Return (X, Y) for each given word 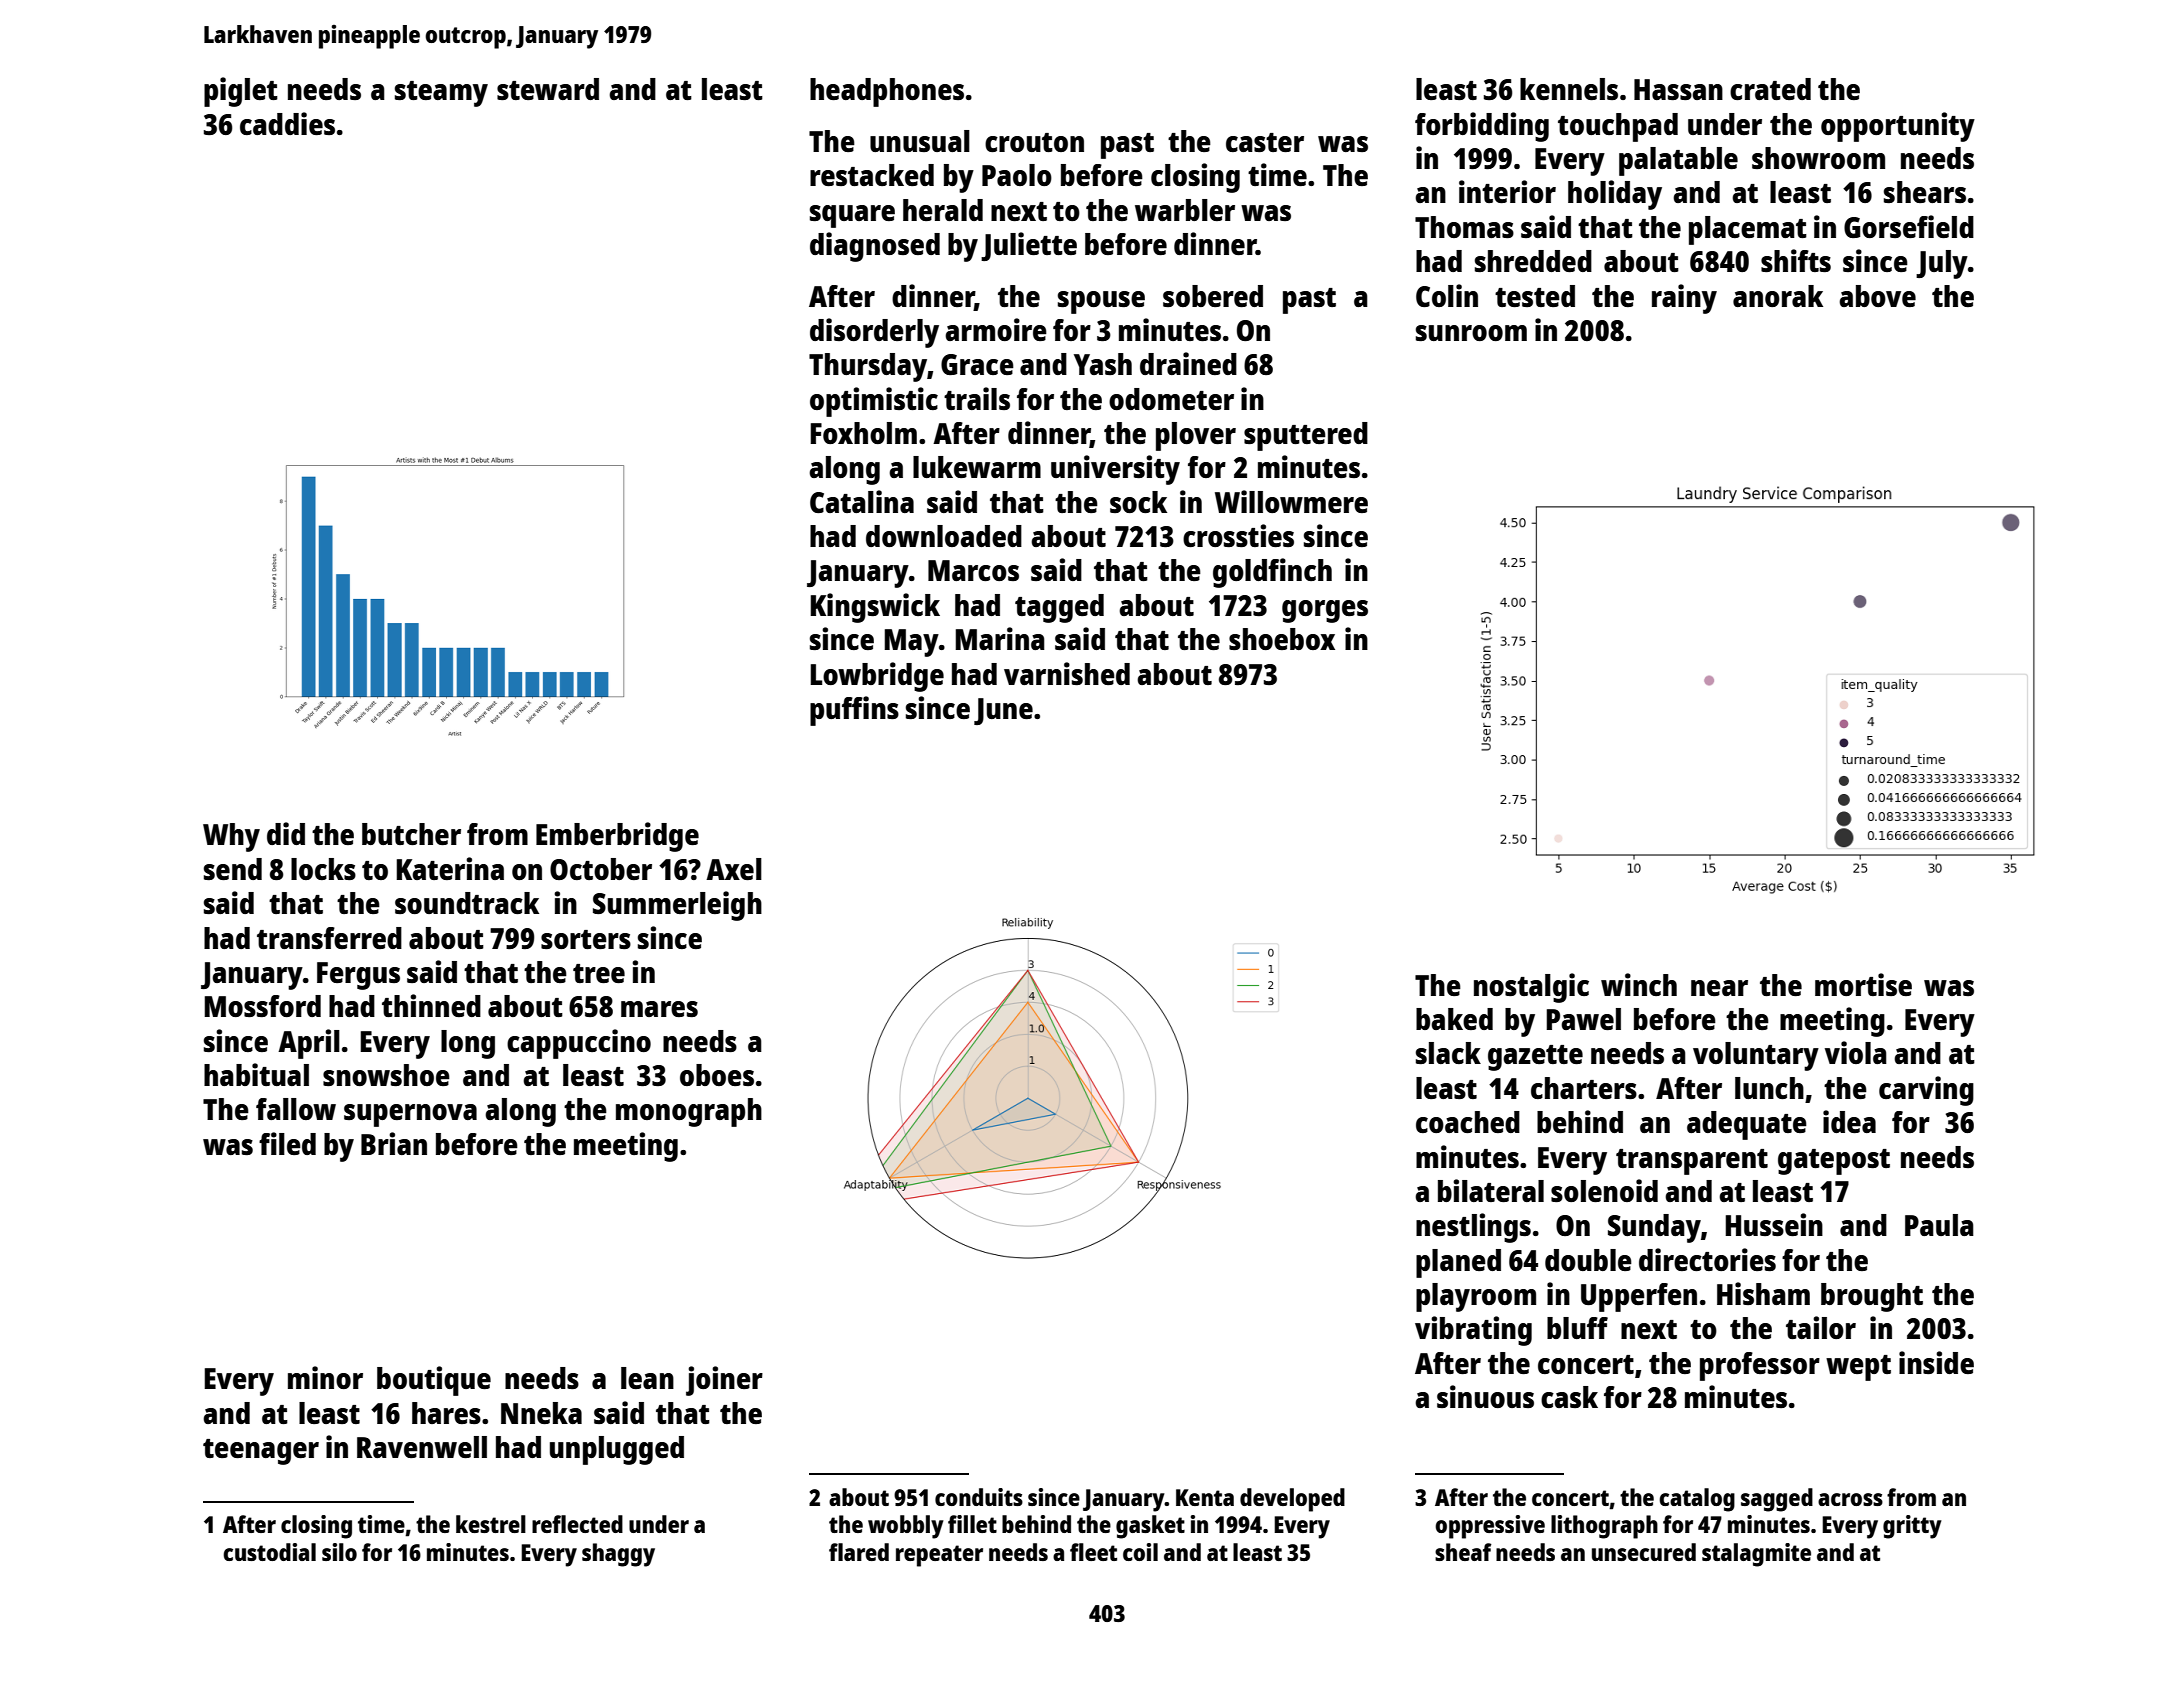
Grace (977, 364)
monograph (689, 1112)
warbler (1185, 210)
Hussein (1774, 1224)
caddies (287, 123)
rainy (1684, 299)
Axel (734, 869)
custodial (269, 1552)
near (1719, 988)
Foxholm (863, 433)
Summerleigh (677, 906)
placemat (1748, 230)
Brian (394, 1143)
